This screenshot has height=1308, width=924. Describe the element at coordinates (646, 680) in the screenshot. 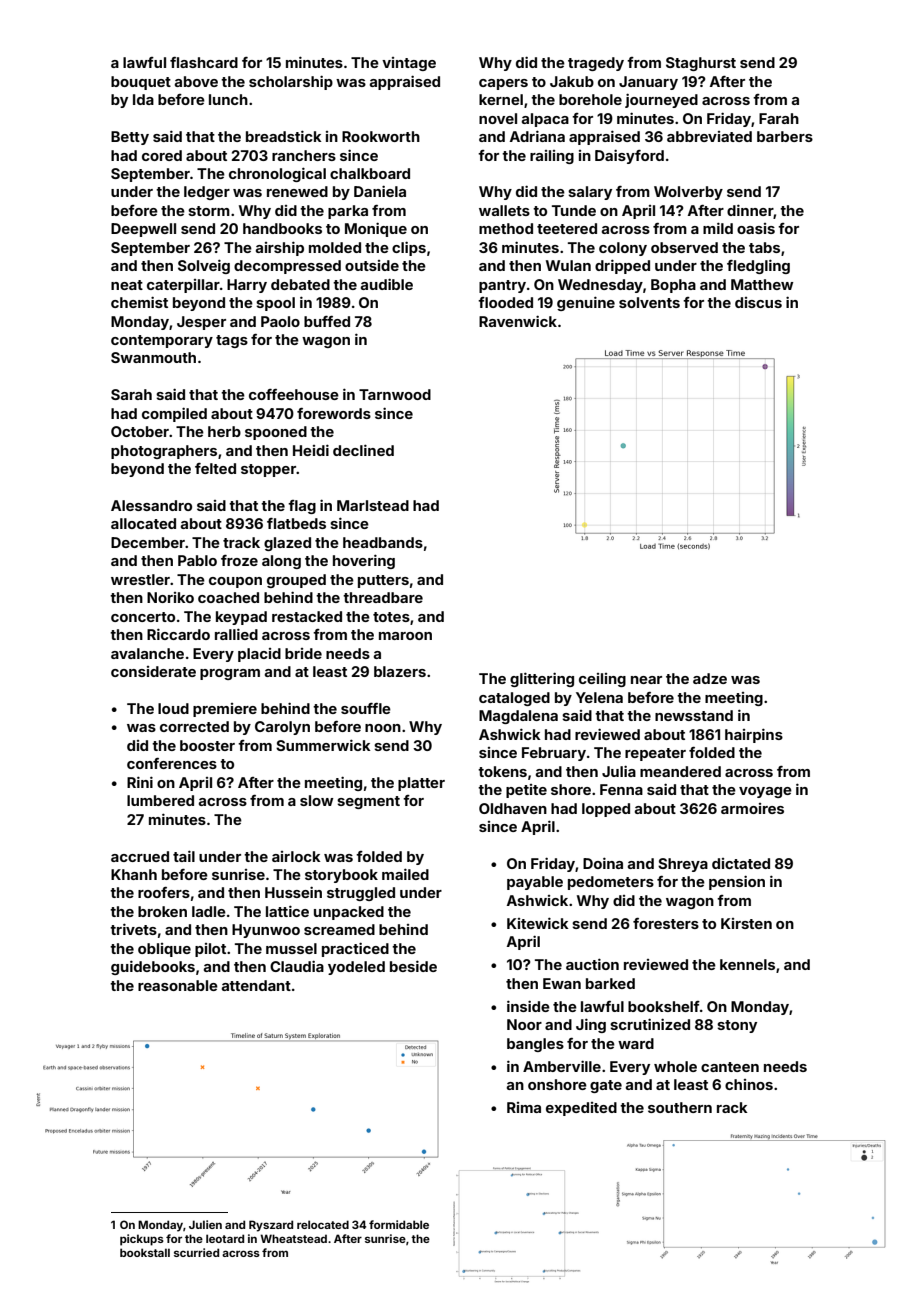

I see `near` at that location.
